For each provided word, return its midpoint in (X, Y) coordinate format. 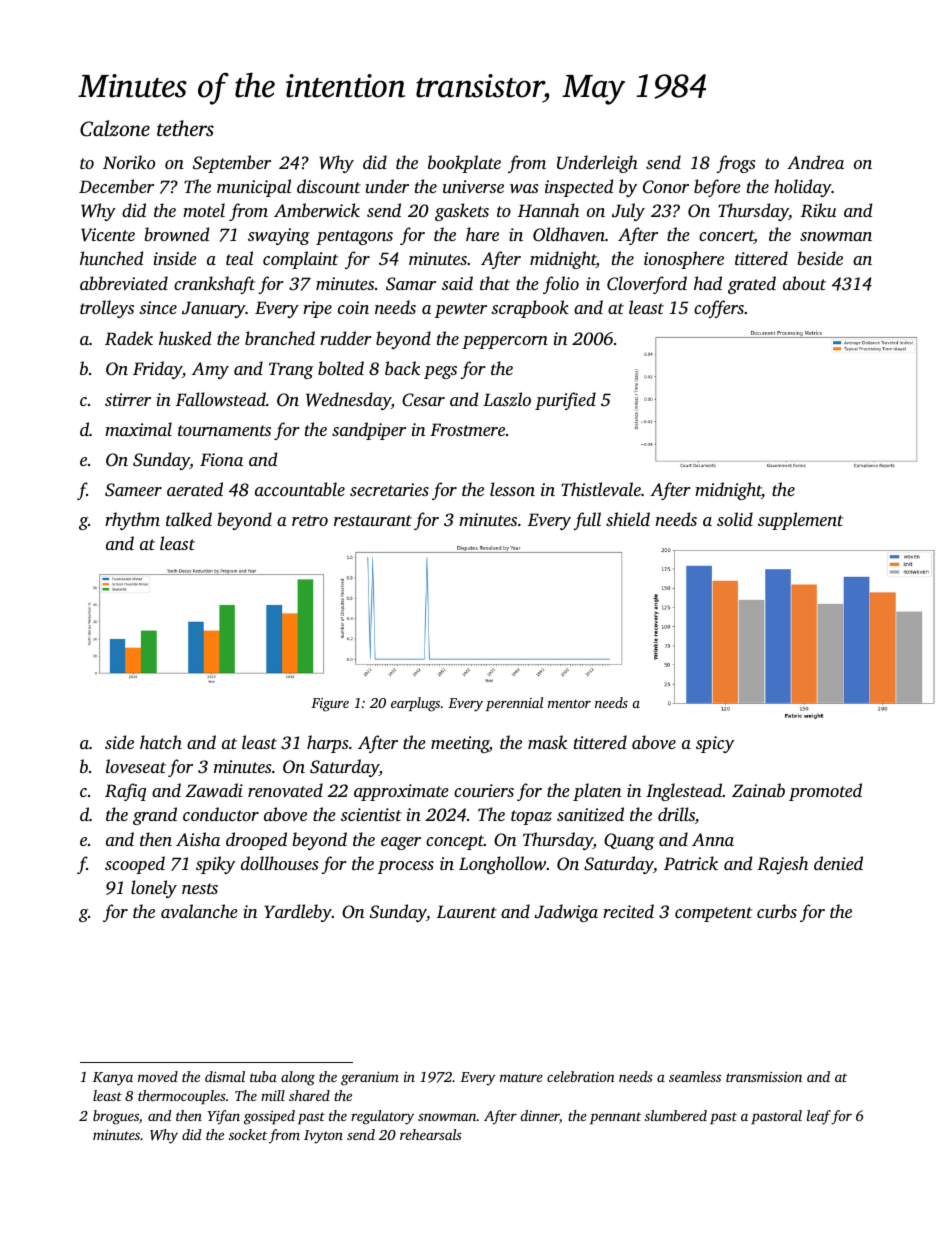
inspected (579, 188)
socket (248, 1134)
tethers (185, 128)
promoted (825, 792)
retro (310, 520)
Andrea (815, 162)
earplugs (415, 704)
